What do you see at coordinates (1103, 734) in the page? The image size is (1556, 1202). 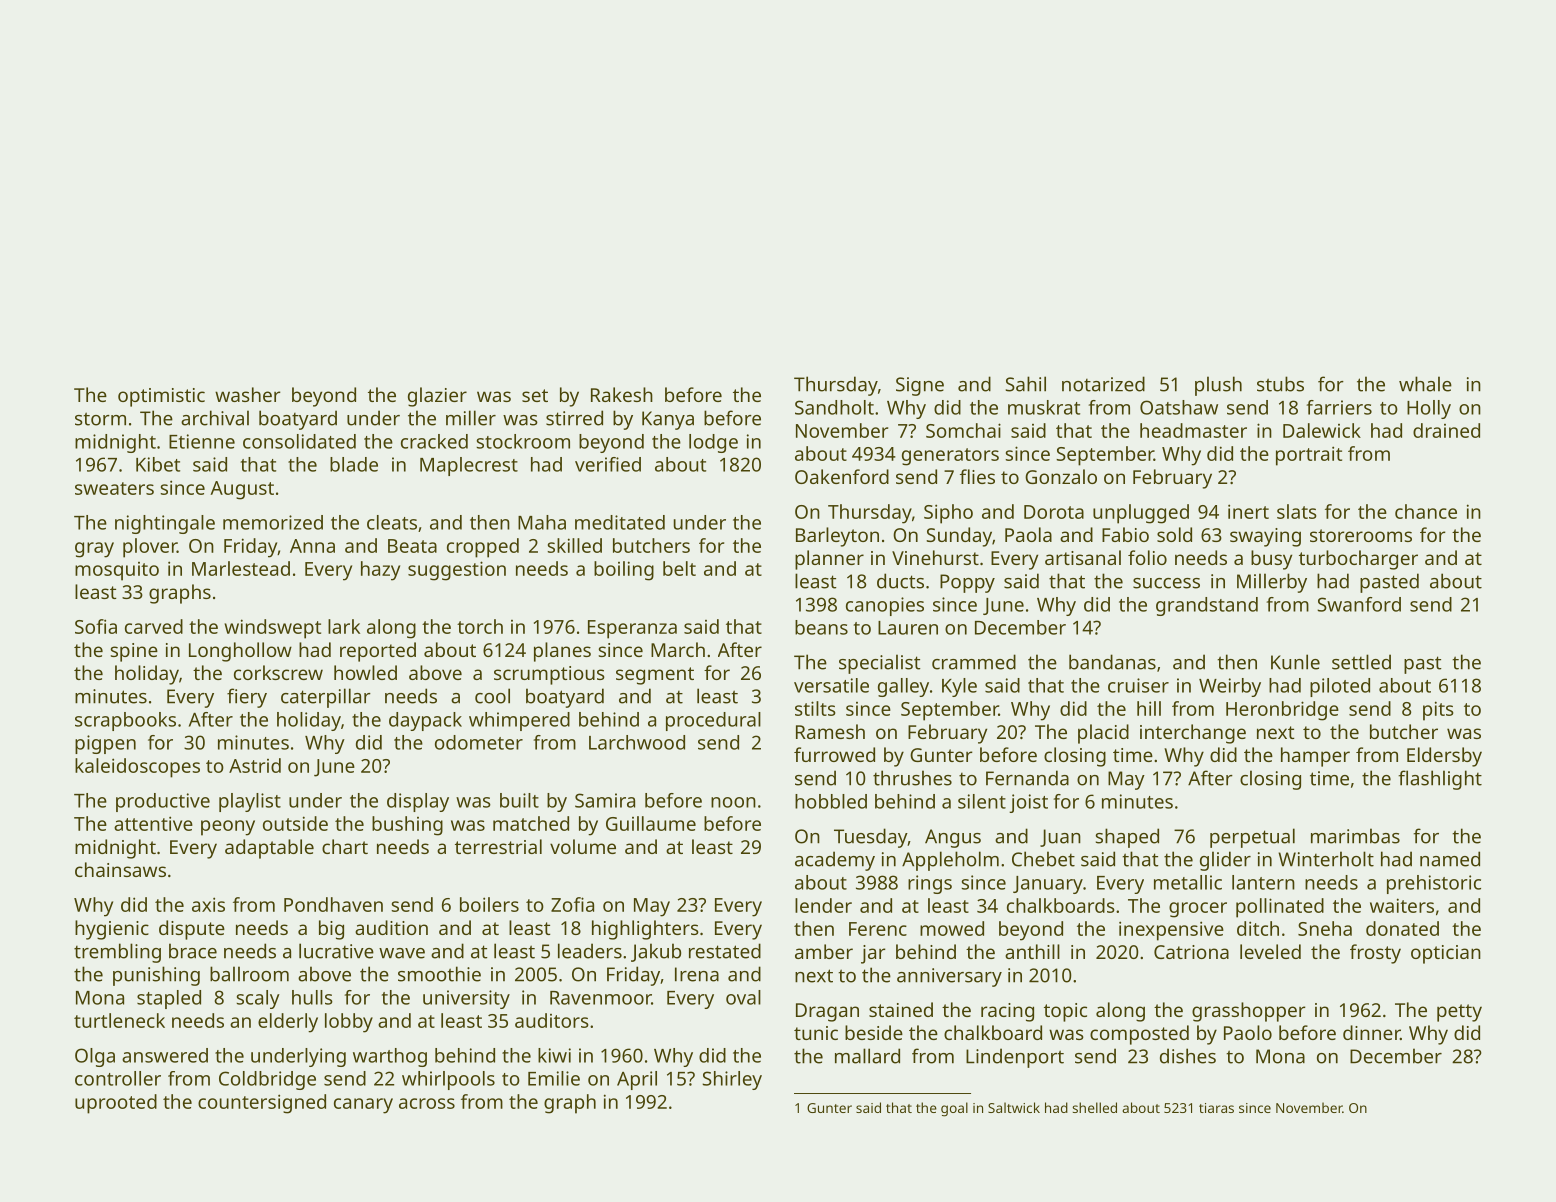 I see `placid` at bounding box center [1103, 734].
